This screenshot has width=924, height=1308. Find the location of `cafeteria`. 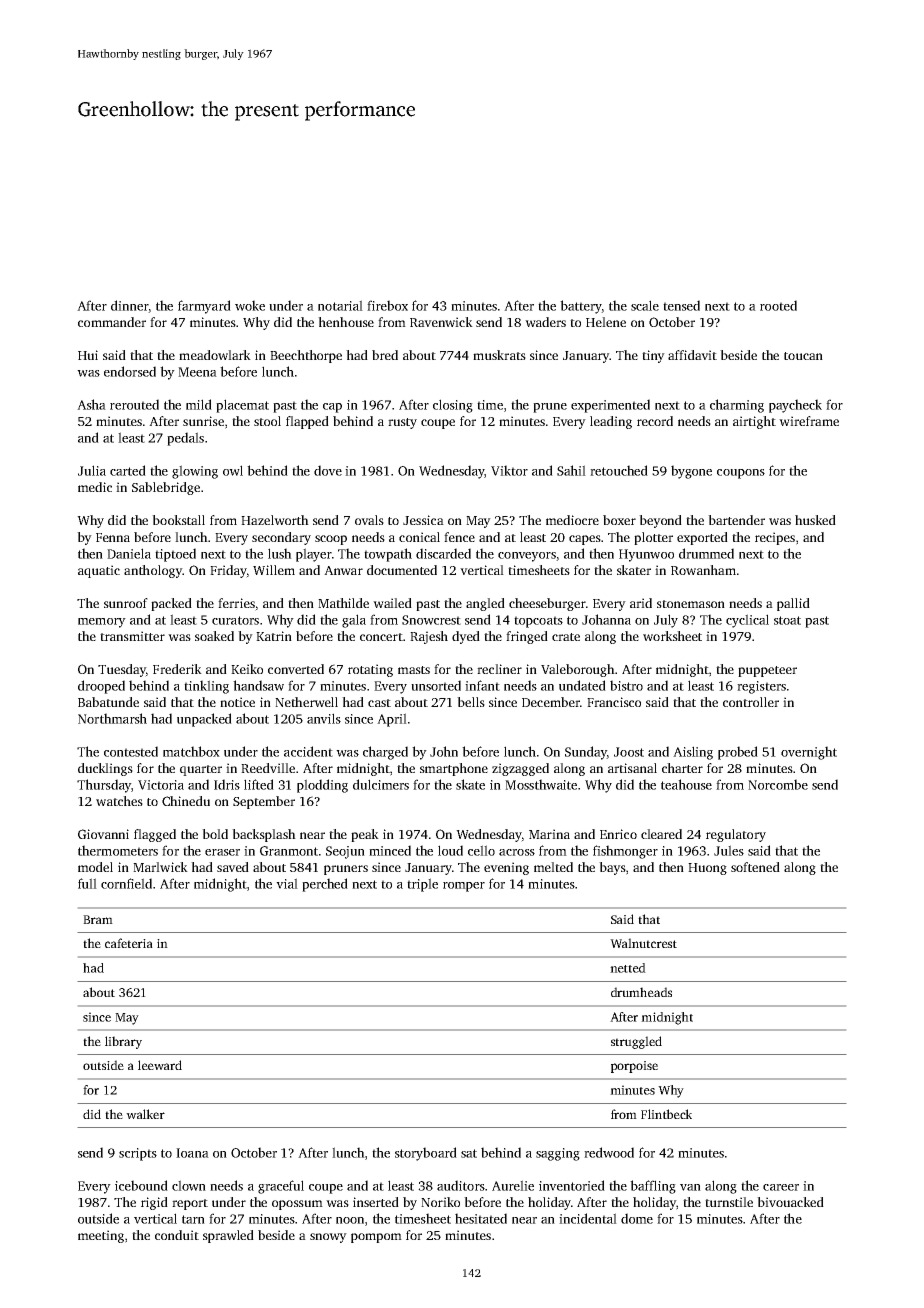

cafeteria is located at coordinates (129, 943).
